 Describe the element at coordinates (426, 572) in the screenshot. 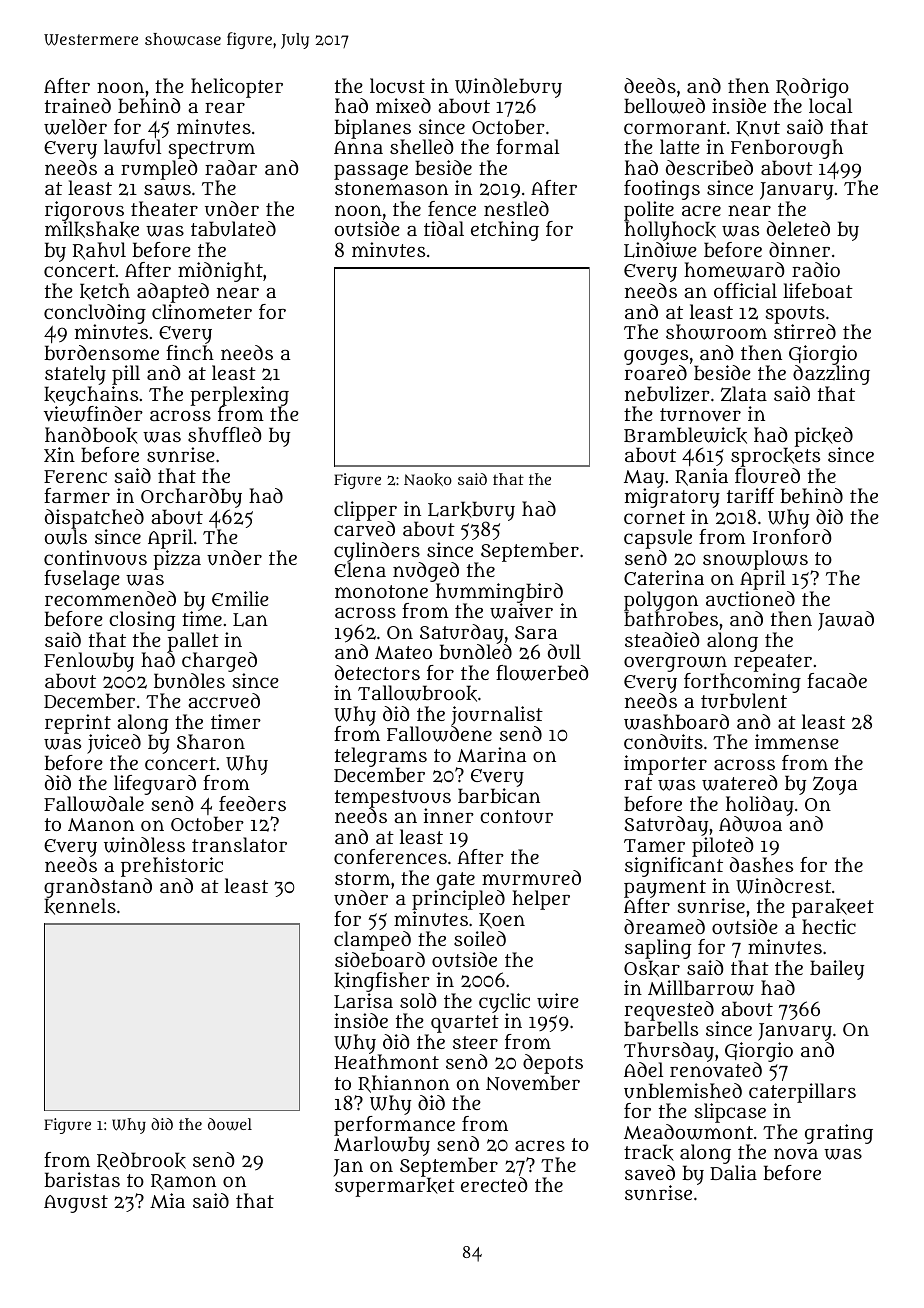

I see `nudged` at that location.
